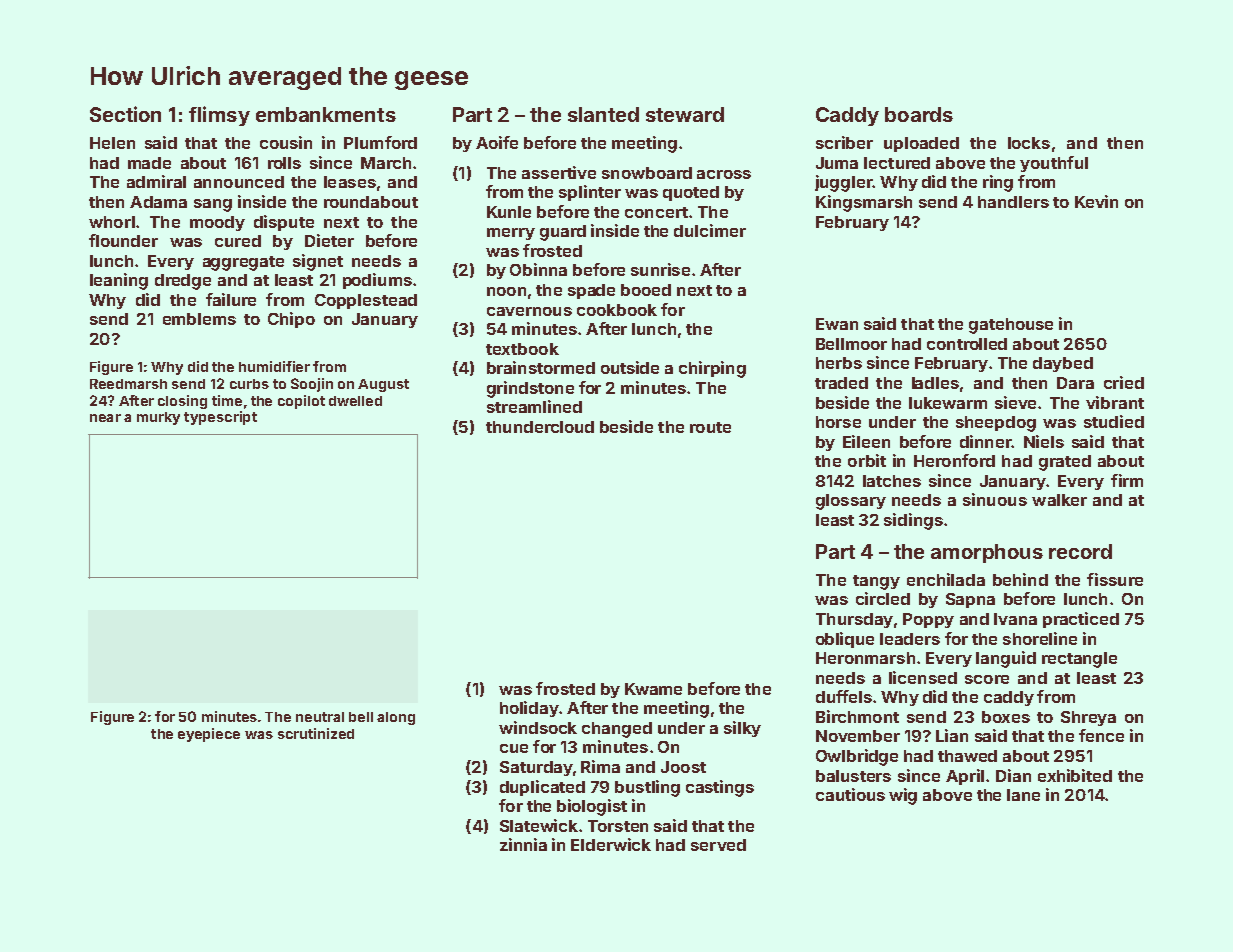 The image size is (1233, 952). What do you see at coordinates (112, 222) in the page?
I see `whorl` at bounding box center [112, 222].
